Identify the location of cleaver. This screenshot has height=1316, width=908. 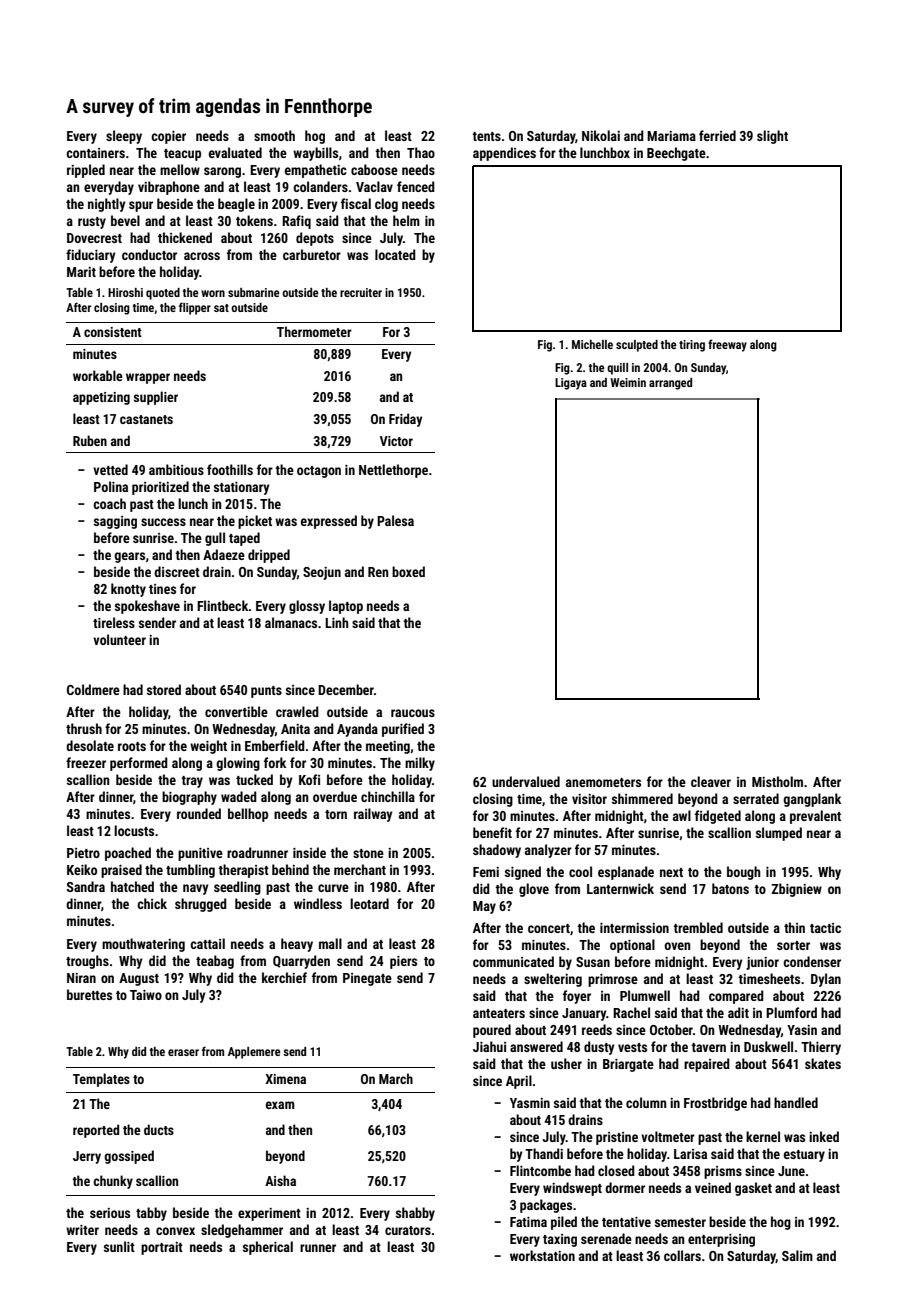
(711, 781).
